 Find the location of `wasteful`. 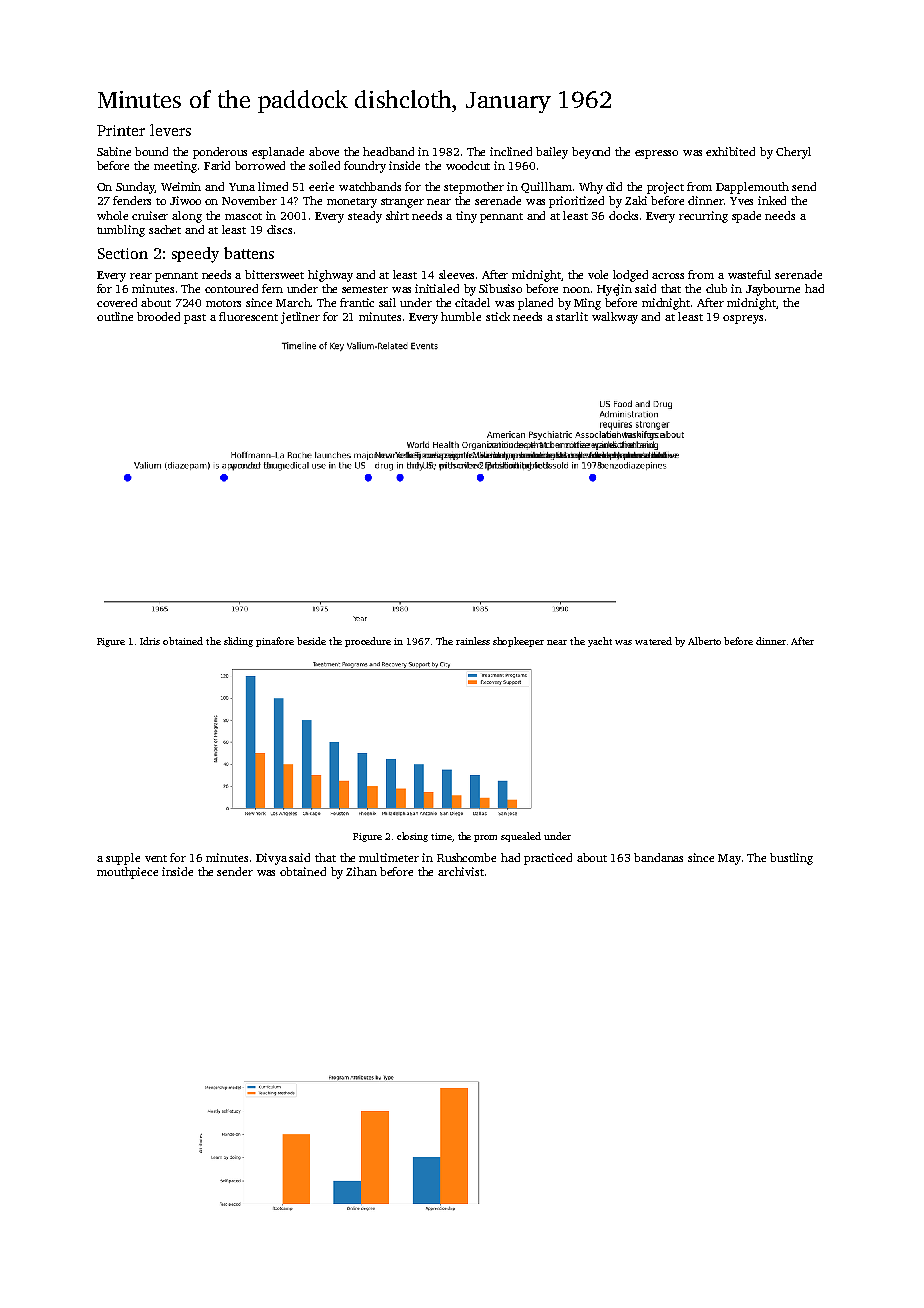

wasteful is located at coordinates (749, 274).
